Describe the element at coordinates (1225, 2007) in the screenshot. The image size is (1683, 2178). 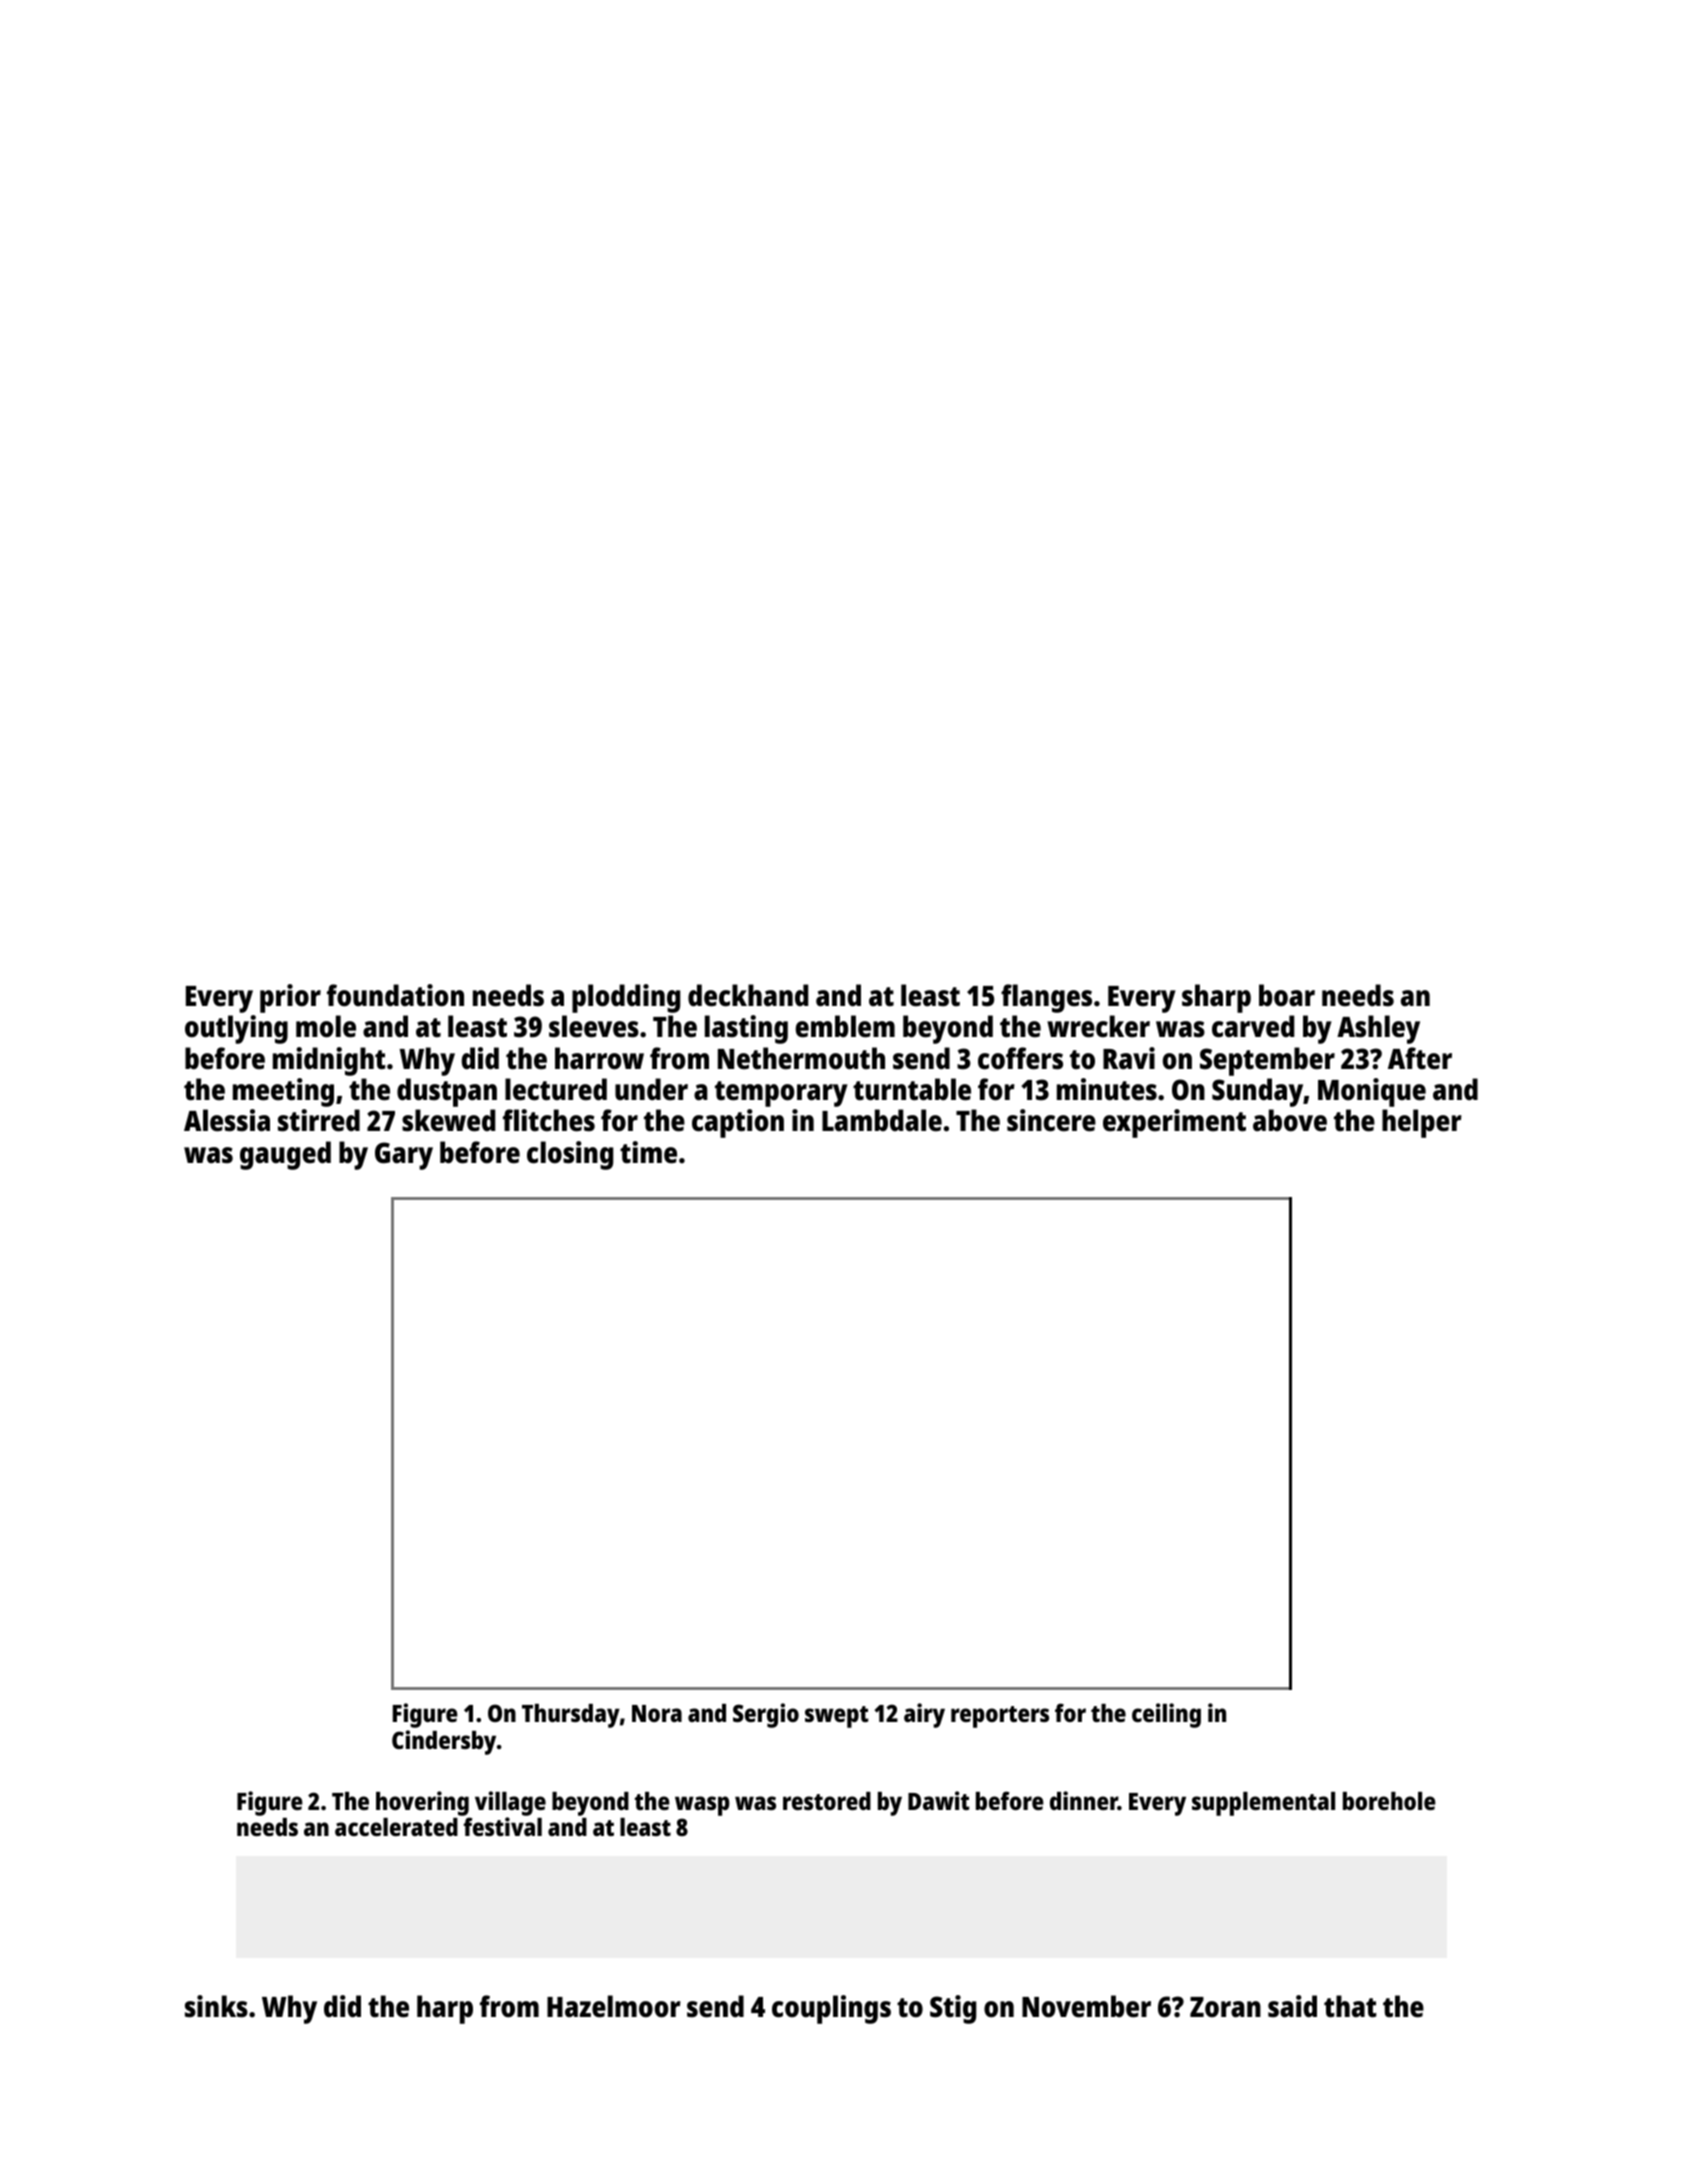
I see `Zoran` at that location.
